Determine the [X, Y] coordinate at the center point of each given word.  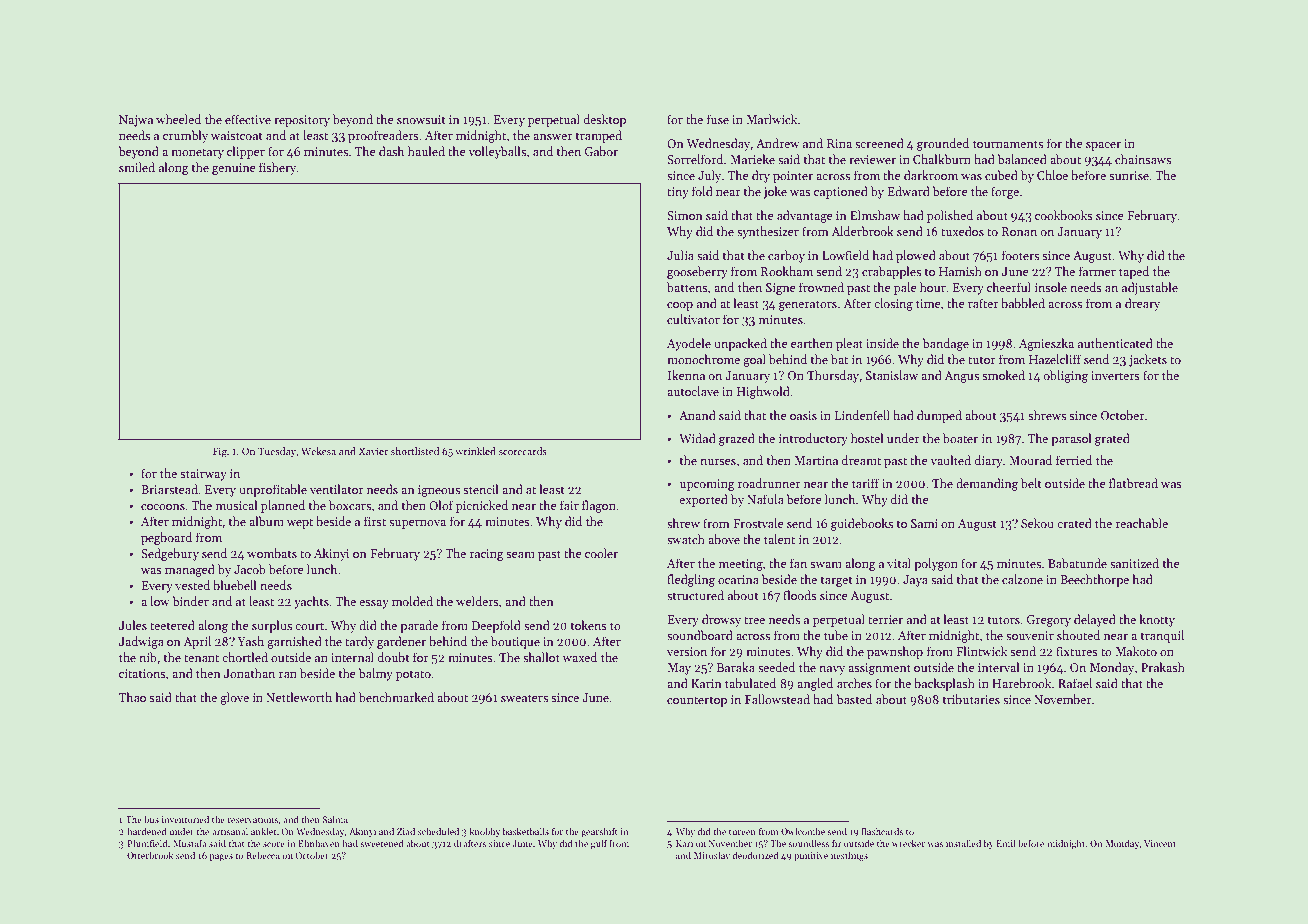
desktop [605, 120]
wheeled [178, 119]
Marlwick [771, 119]
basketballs [526, 831]
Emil [1006, 843]
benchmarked [396, 697]
